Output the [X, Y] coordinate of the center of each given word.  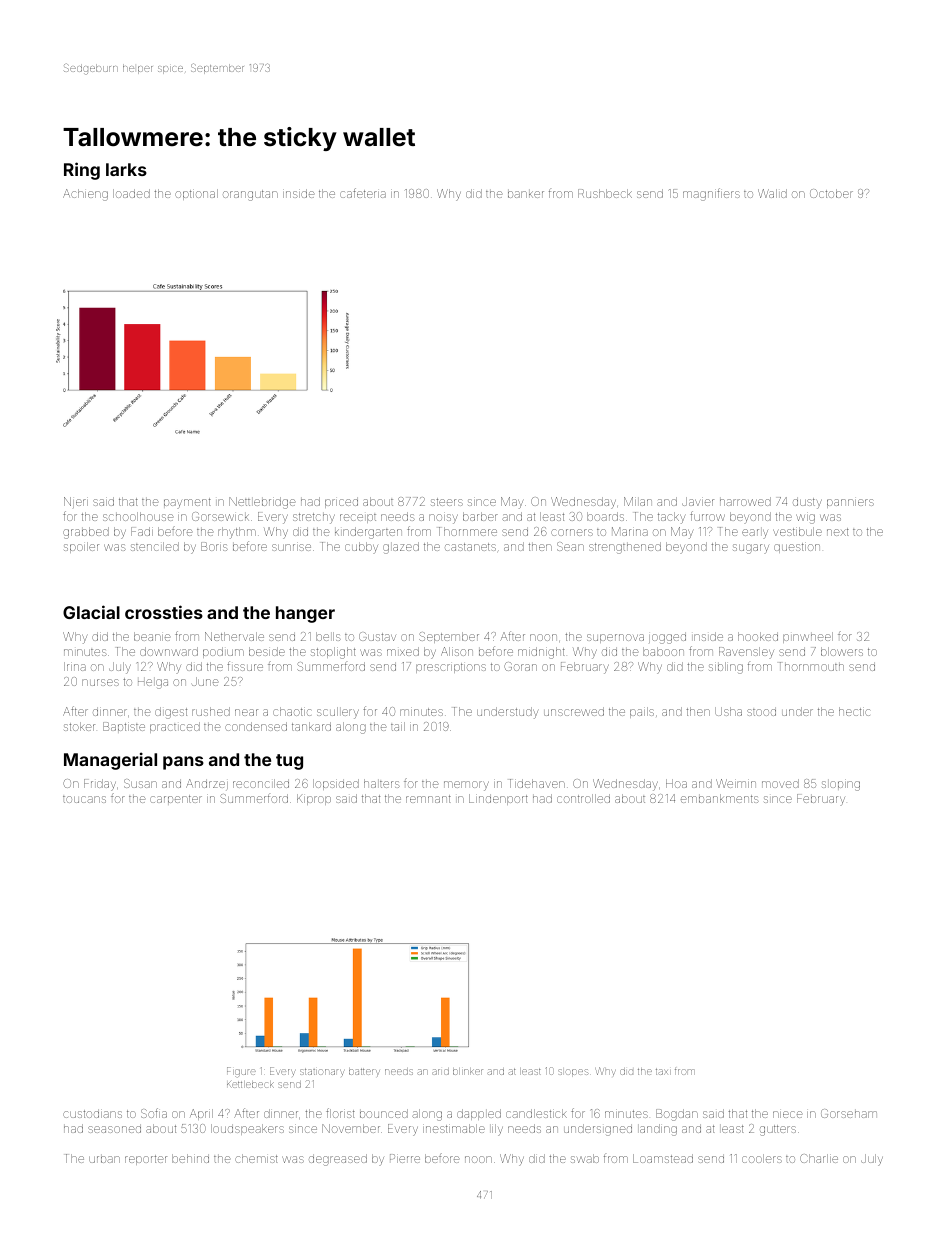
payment [187, 503]
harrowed [745, 501]
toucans [84, 799]
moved [780, 783]
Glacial [91, 612]
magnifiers [711, 194]
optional [196, 194]
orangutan [250, 195]
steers [447, 502]
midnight [541, 653]
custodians [92, 1113]
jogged [667, 638]
